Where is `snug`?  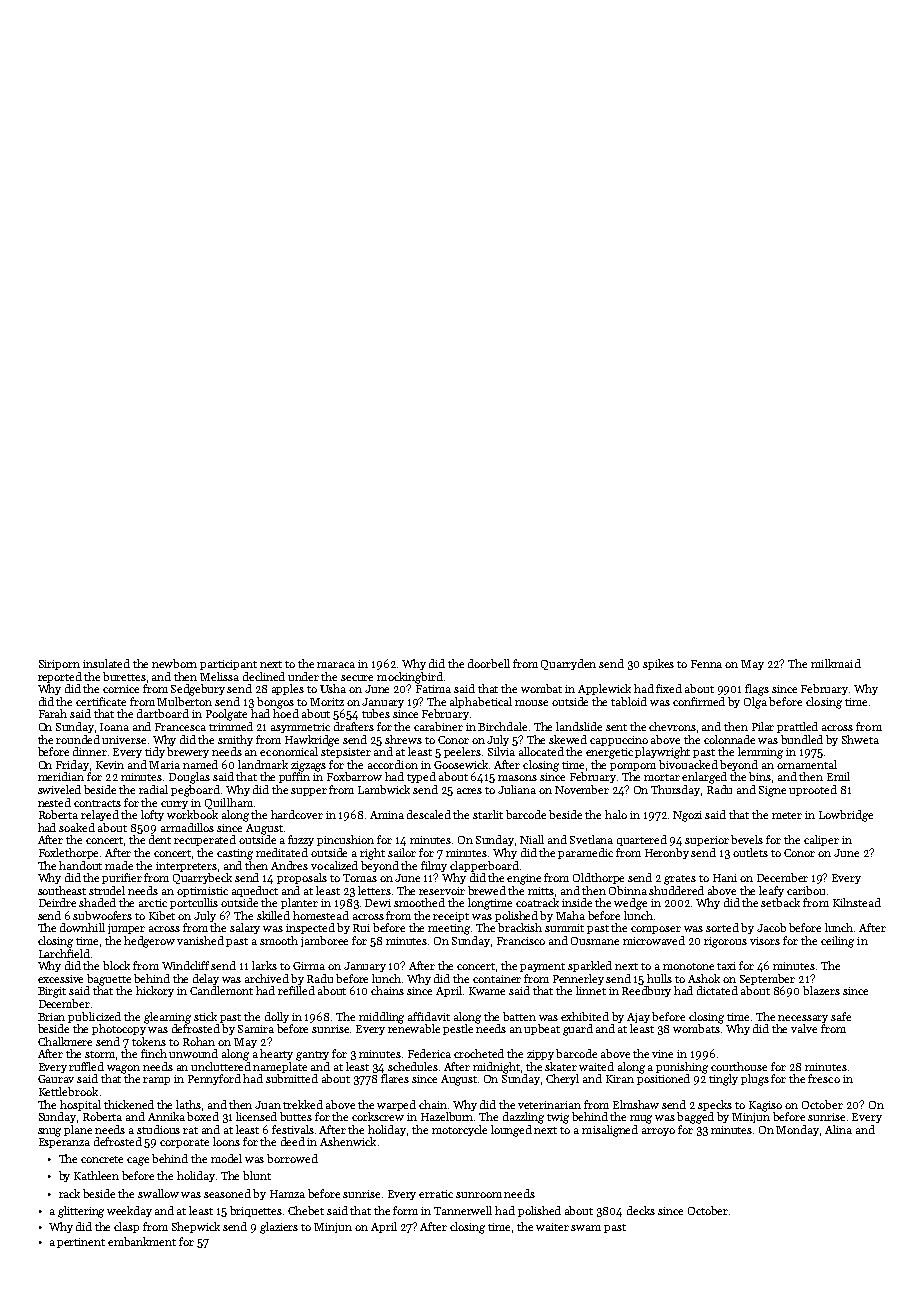
snug is located at coordinates (49, 1132).
